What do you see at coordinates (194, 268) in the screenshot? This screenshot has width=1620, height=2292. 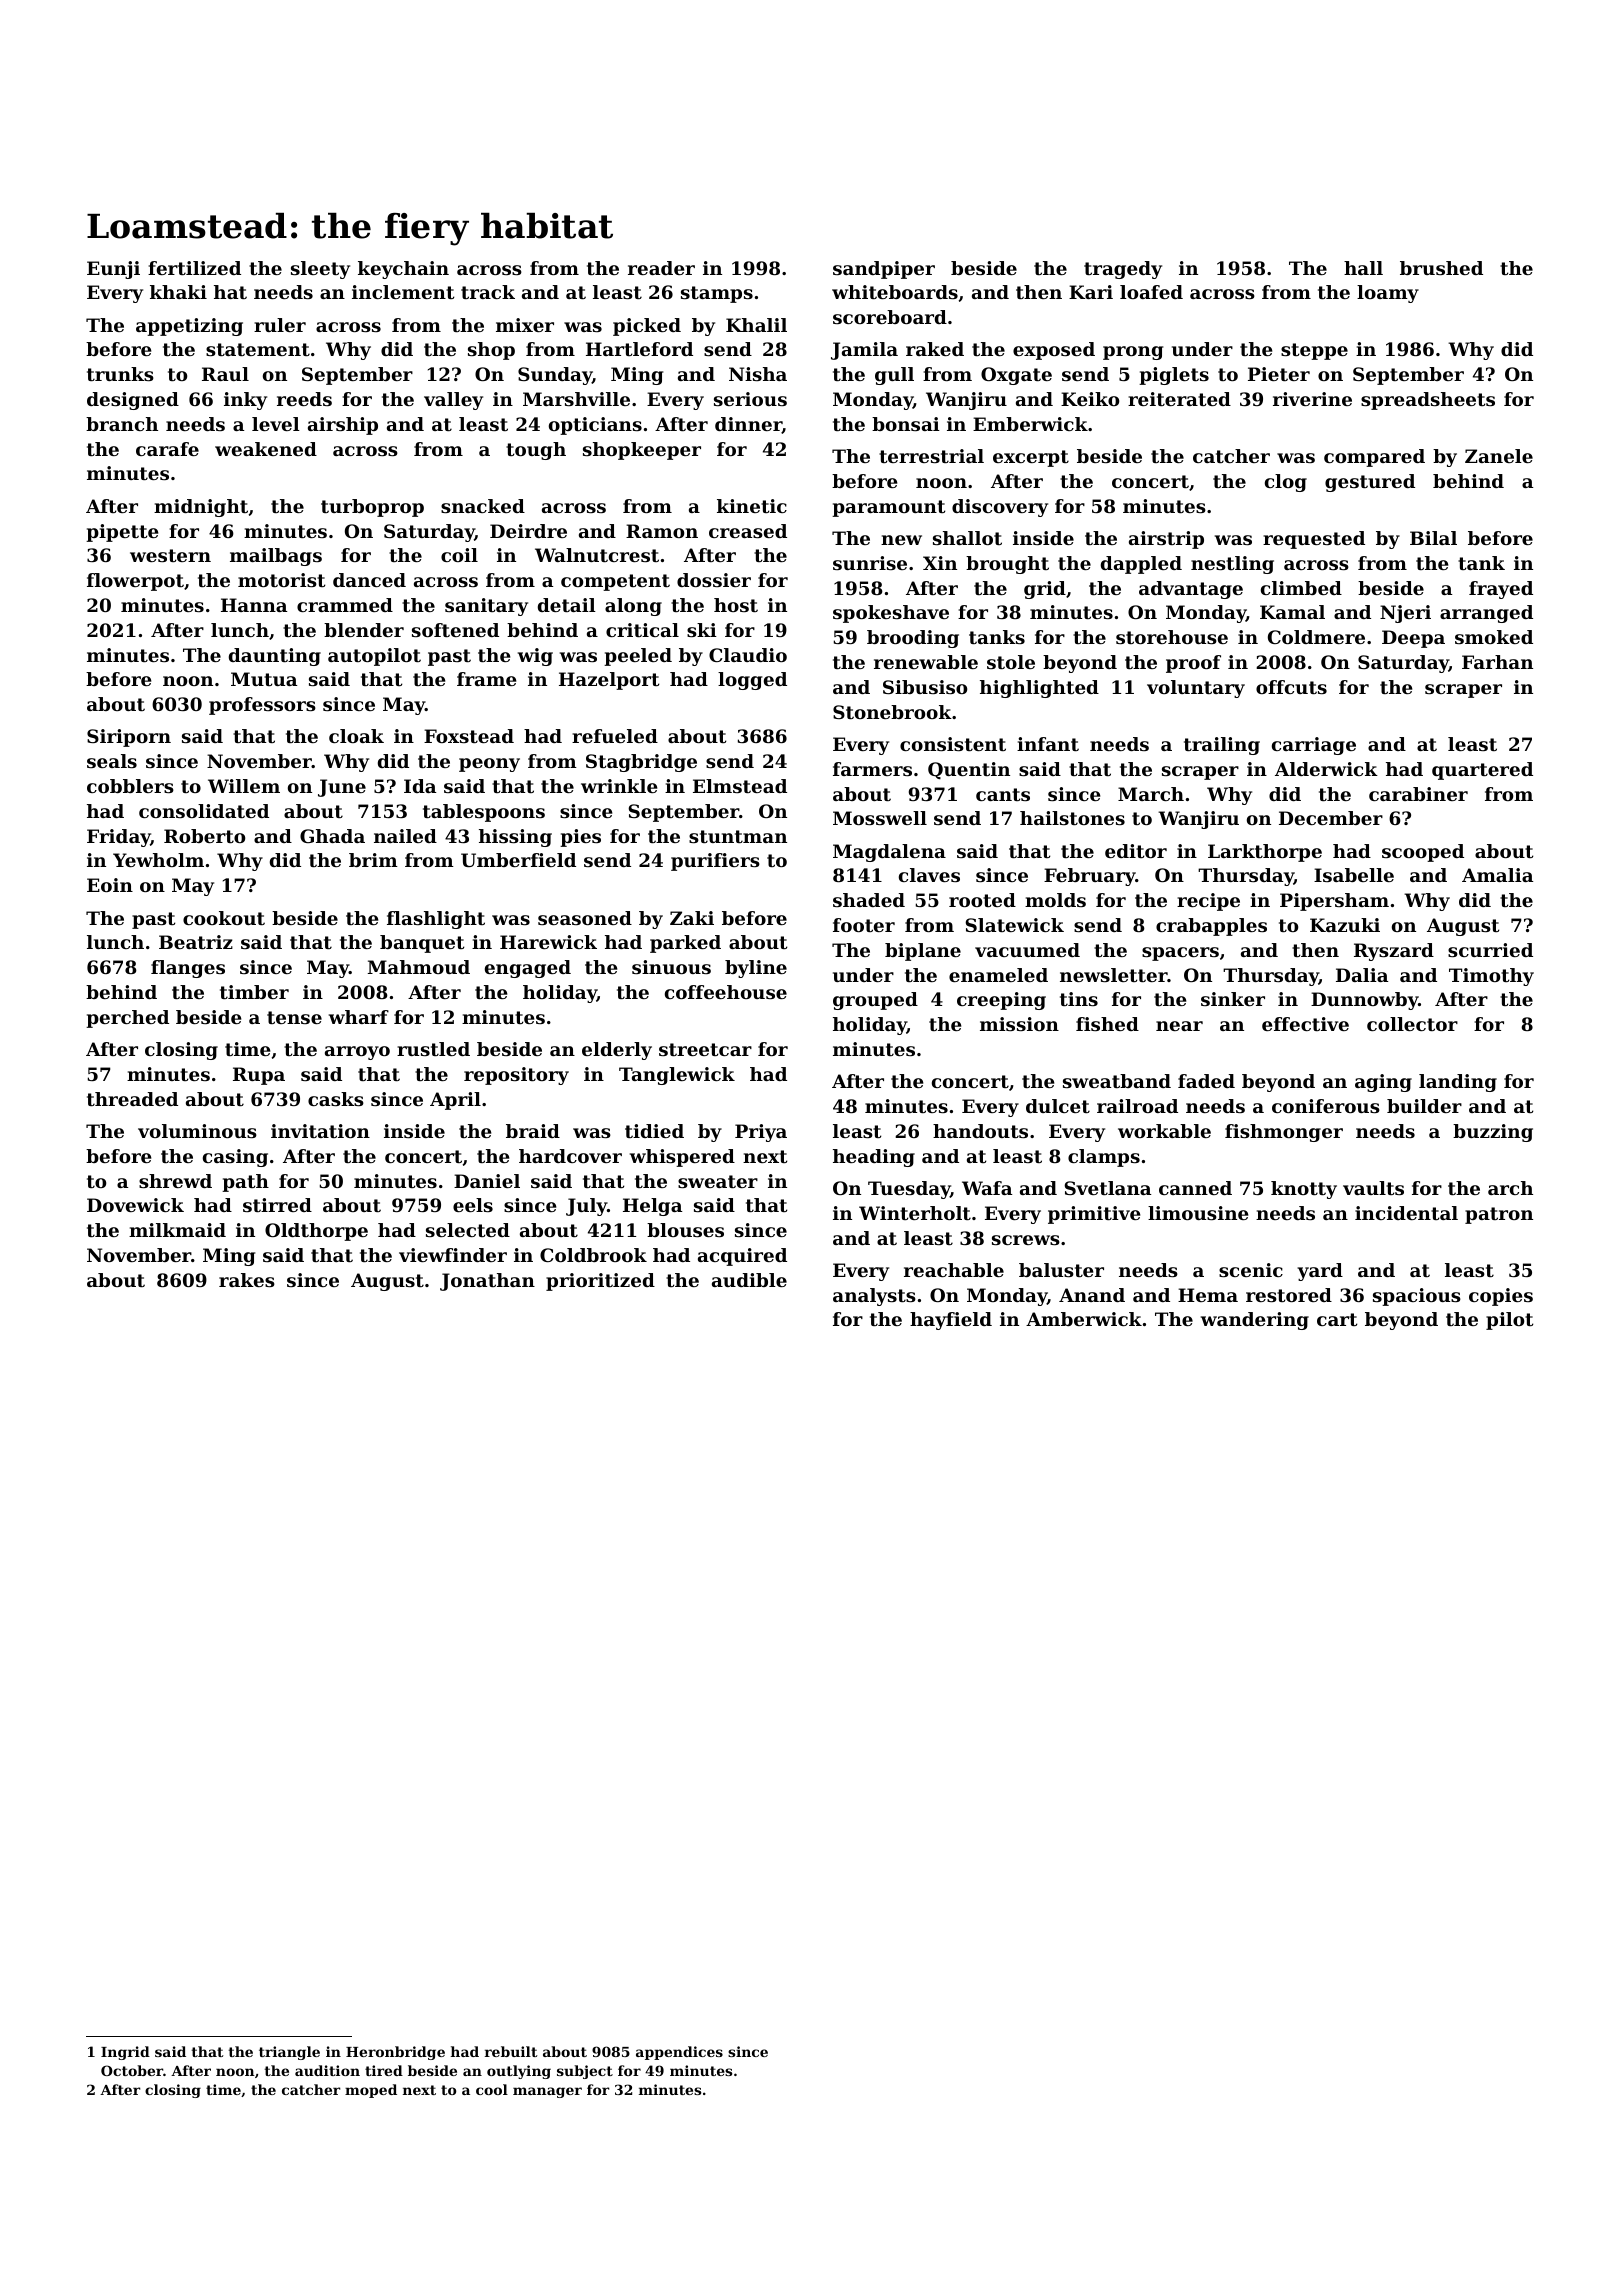 I see `fertilized` at bounding box center [194, 268].
